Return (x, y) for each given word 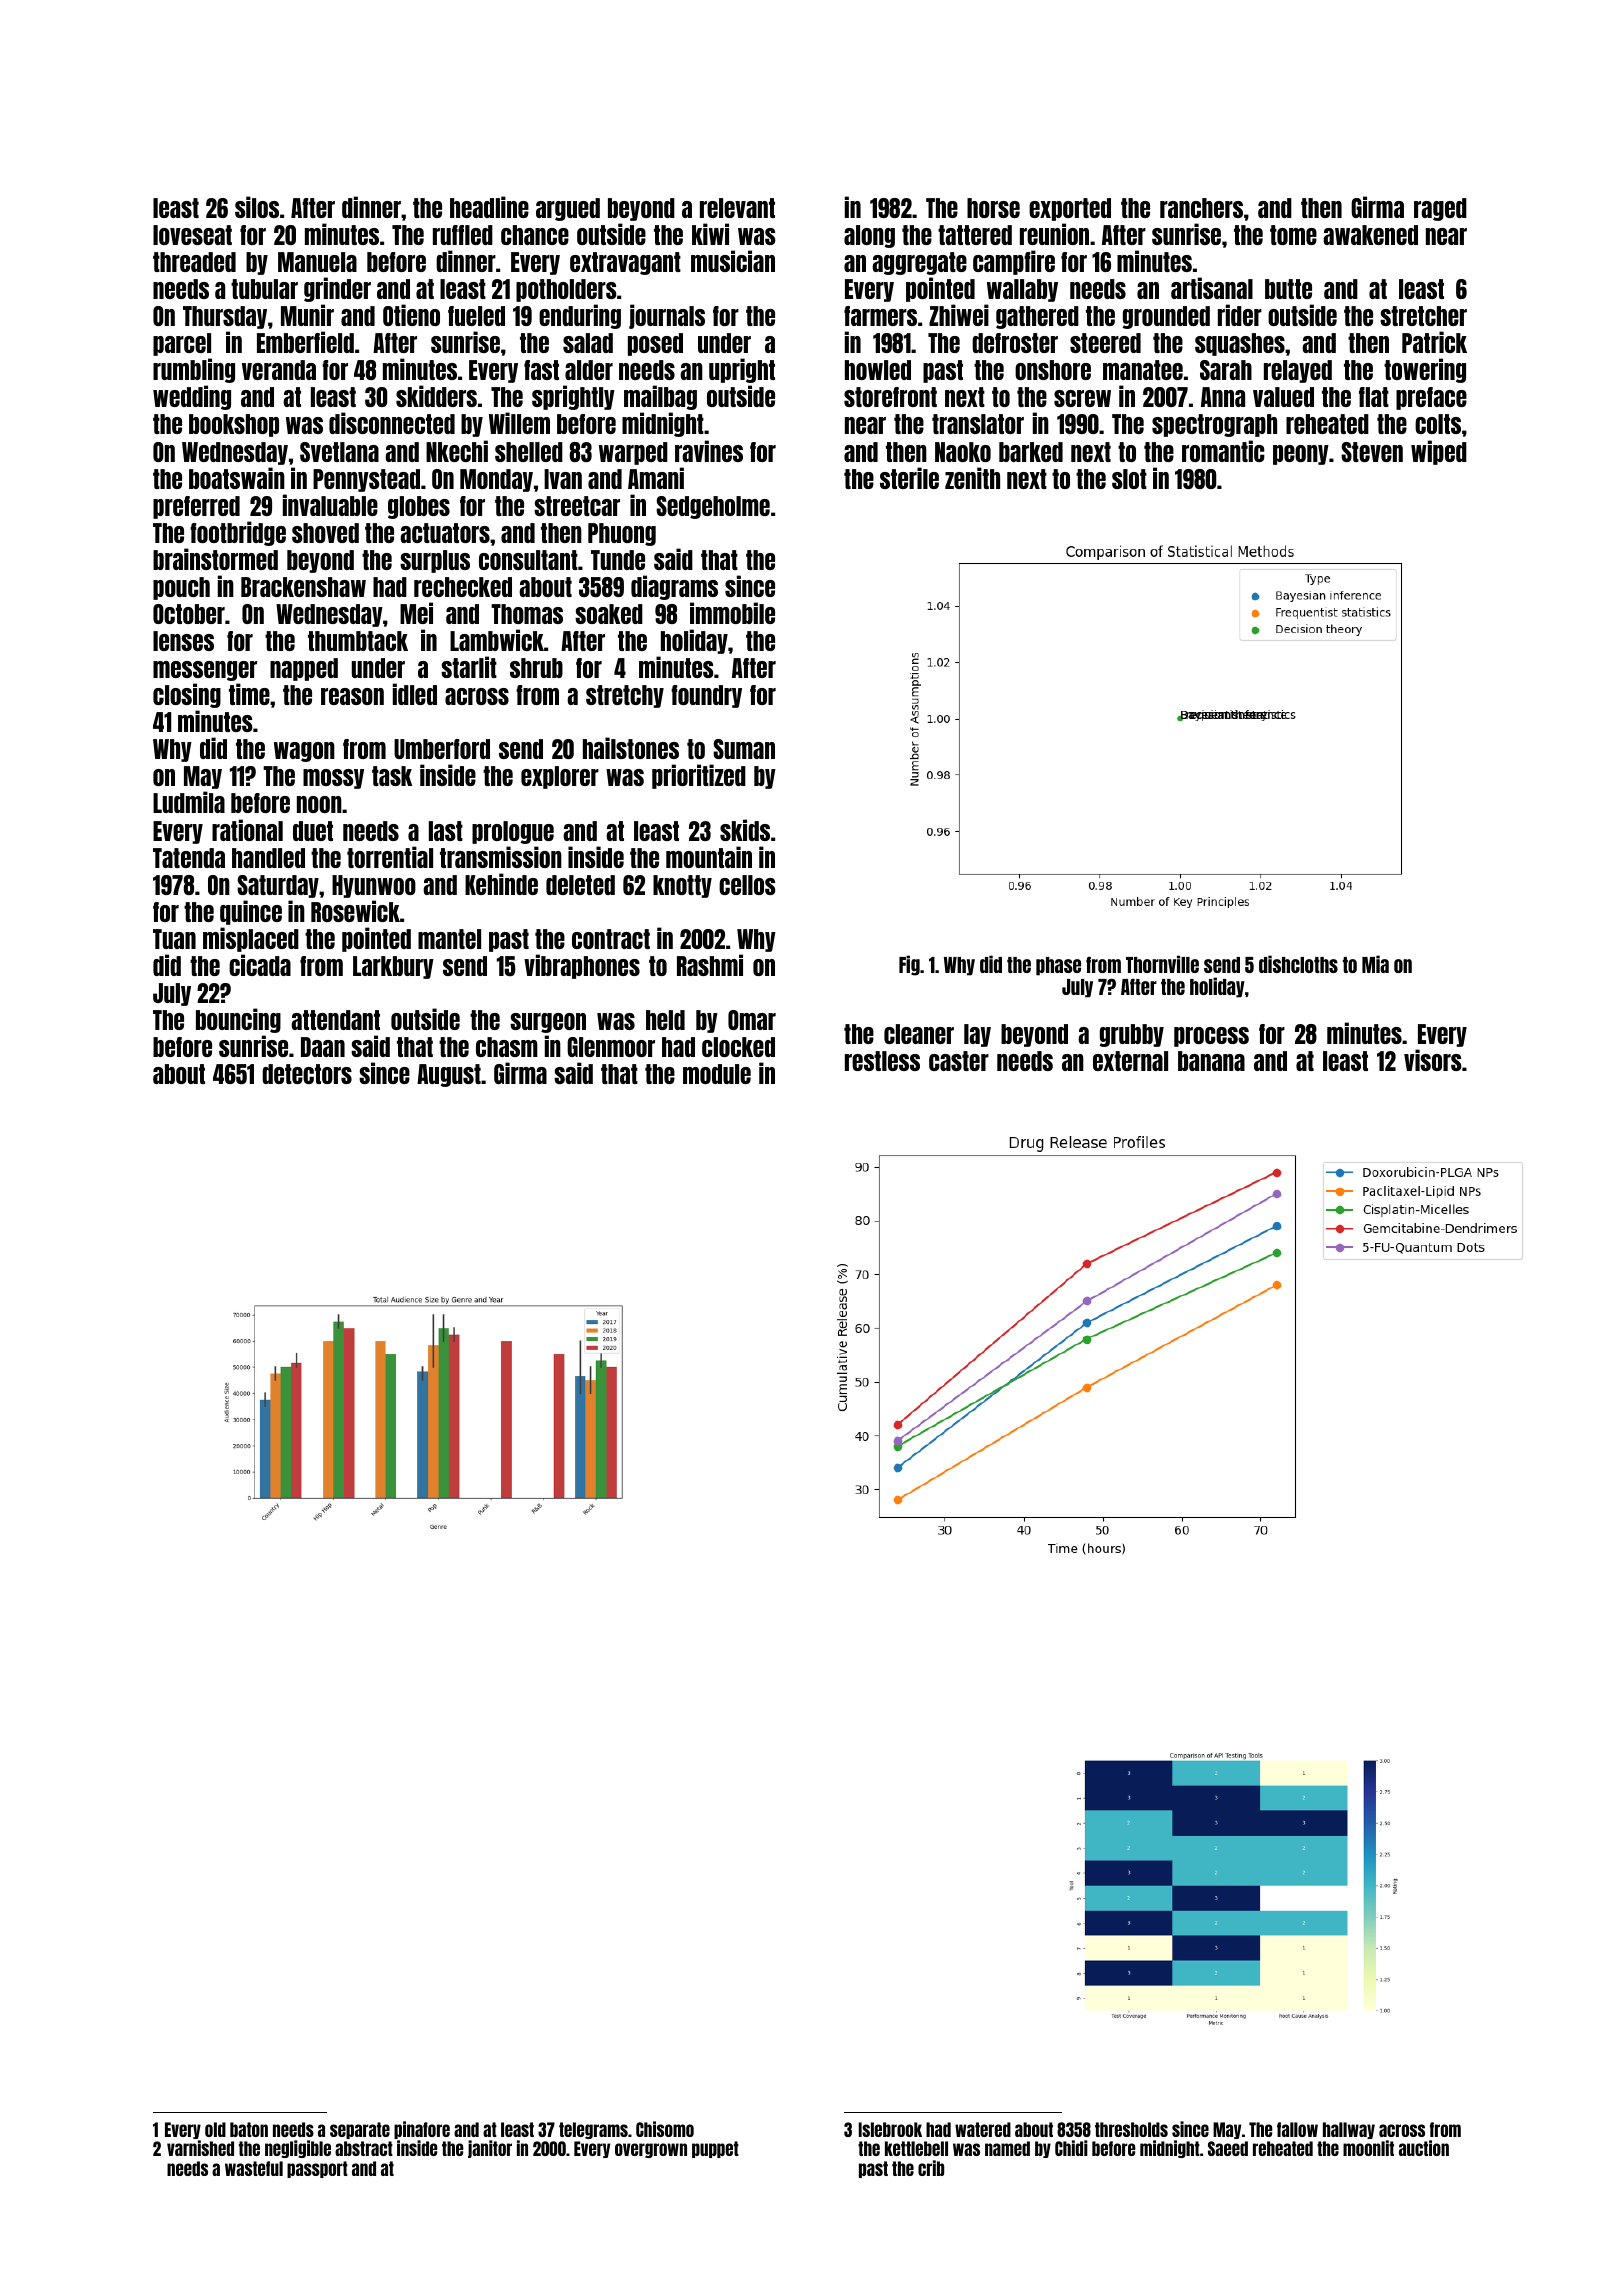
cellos (747, 885)
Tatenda (189, 858)
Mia (1375, 964)
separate (360, 2130)
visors (1433, 1060)
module (717, 1074)
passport (317, 2169)
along (869, 236)
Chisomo (665, 2129)
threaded (194, 262)
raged (1440, 209)
